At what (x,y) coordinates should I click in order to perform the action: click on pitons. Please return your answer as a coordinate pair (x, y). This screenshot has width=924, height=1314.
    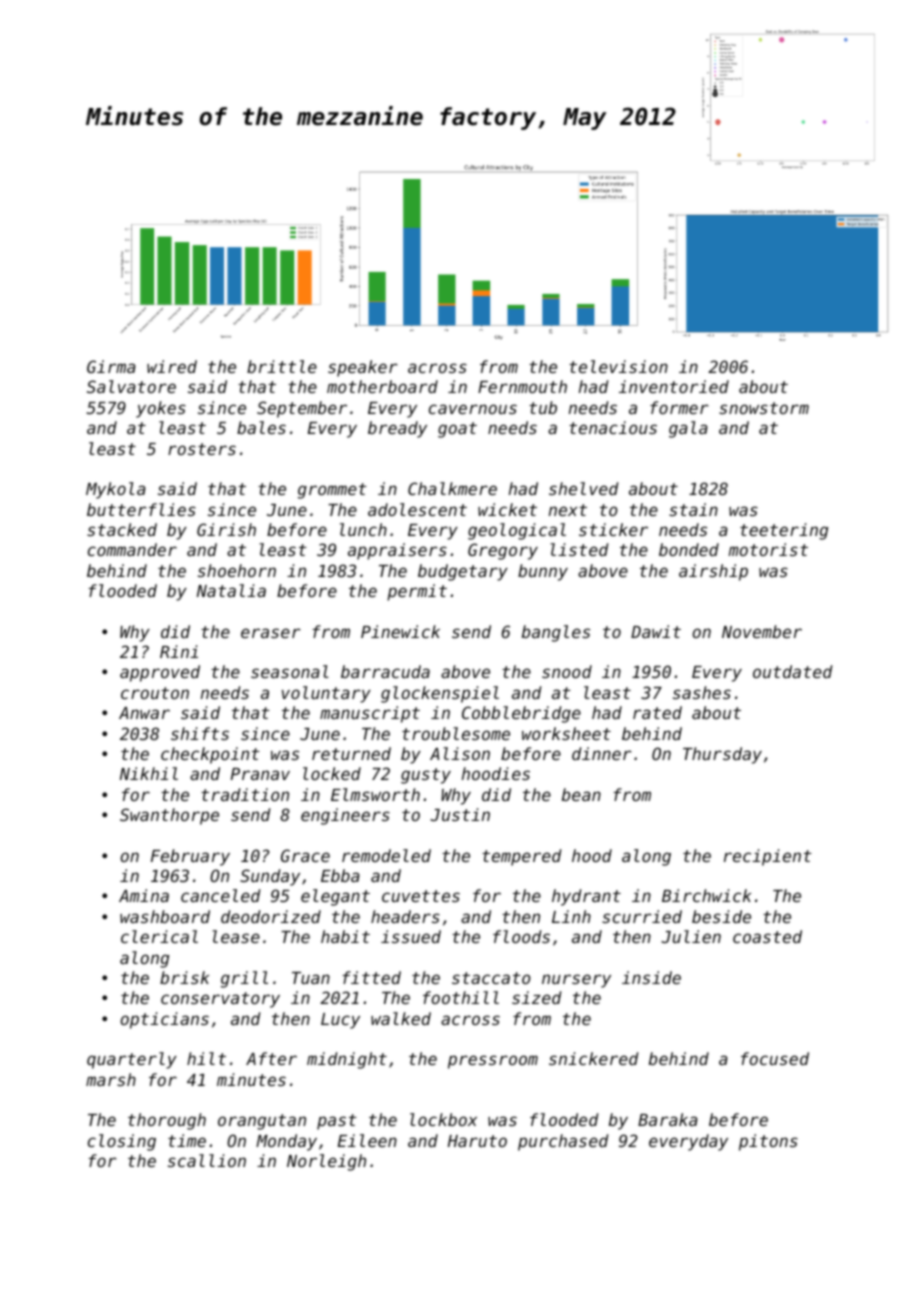
    Looking at the image, I should click on (768, 1142).
